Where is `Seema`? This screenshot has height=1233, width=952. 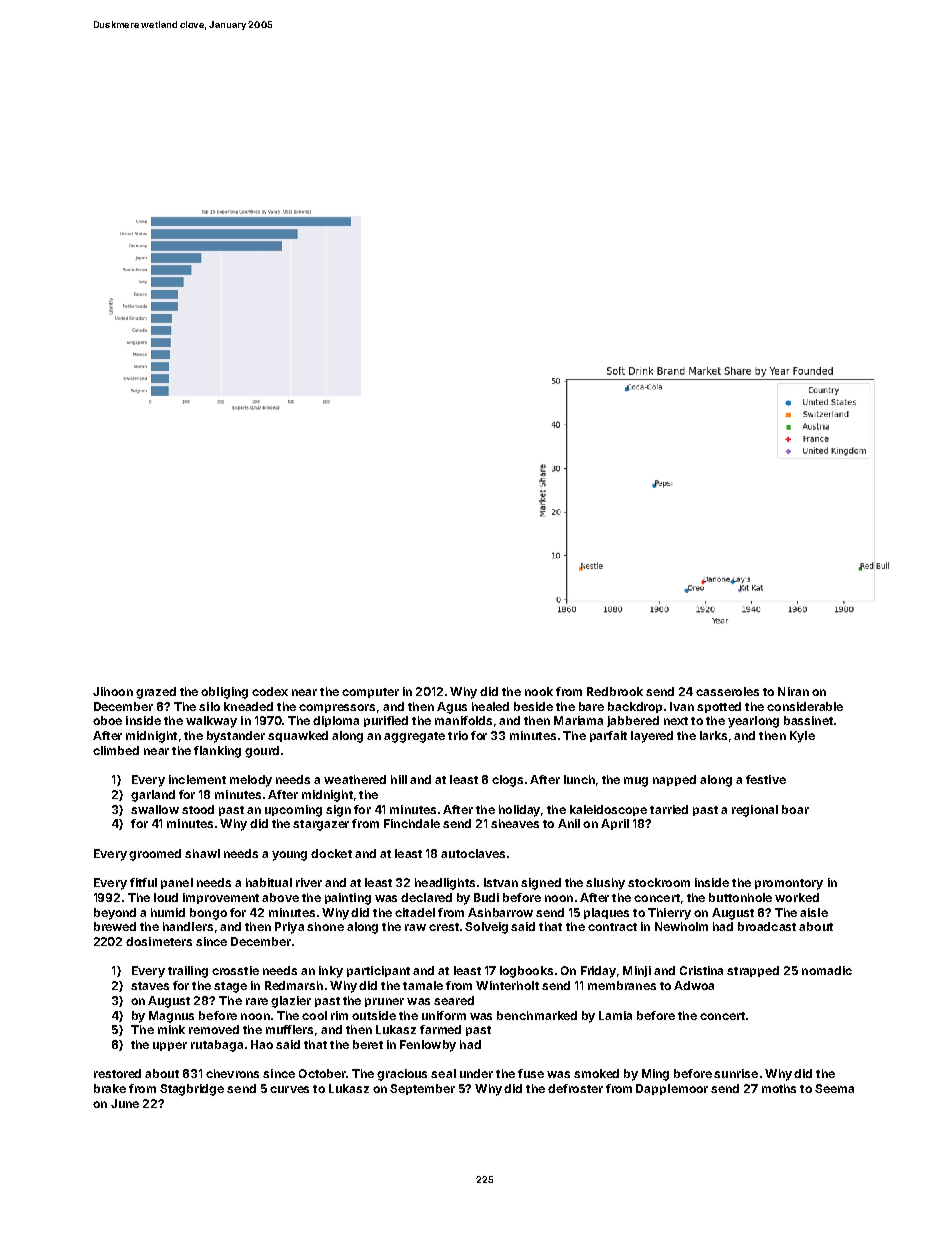 Seema is located at coordinates (834, 1088).
